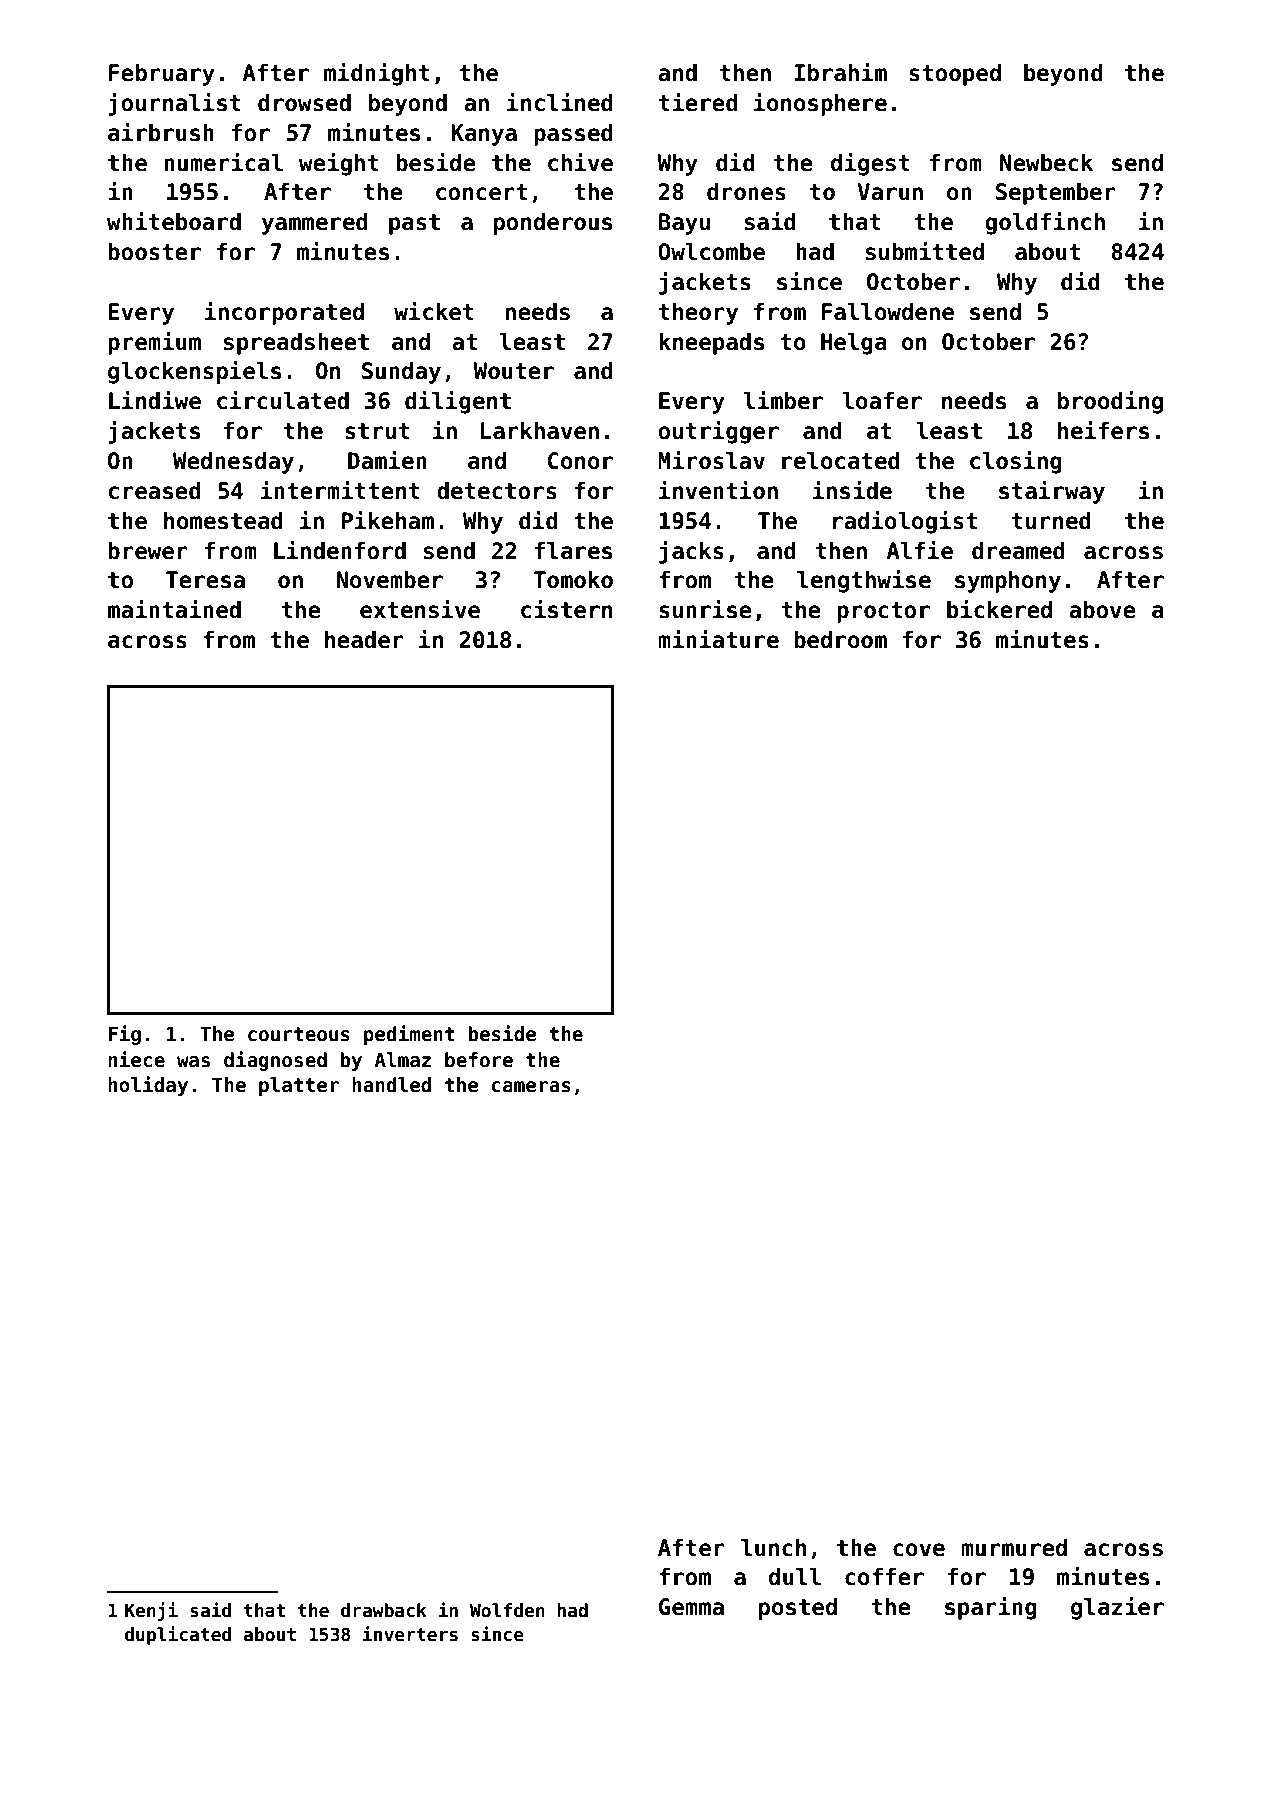  What do you see at coordinates (148, 1086) in the screenshot?
I see `holiday` at bounding box center [148, 1086].
